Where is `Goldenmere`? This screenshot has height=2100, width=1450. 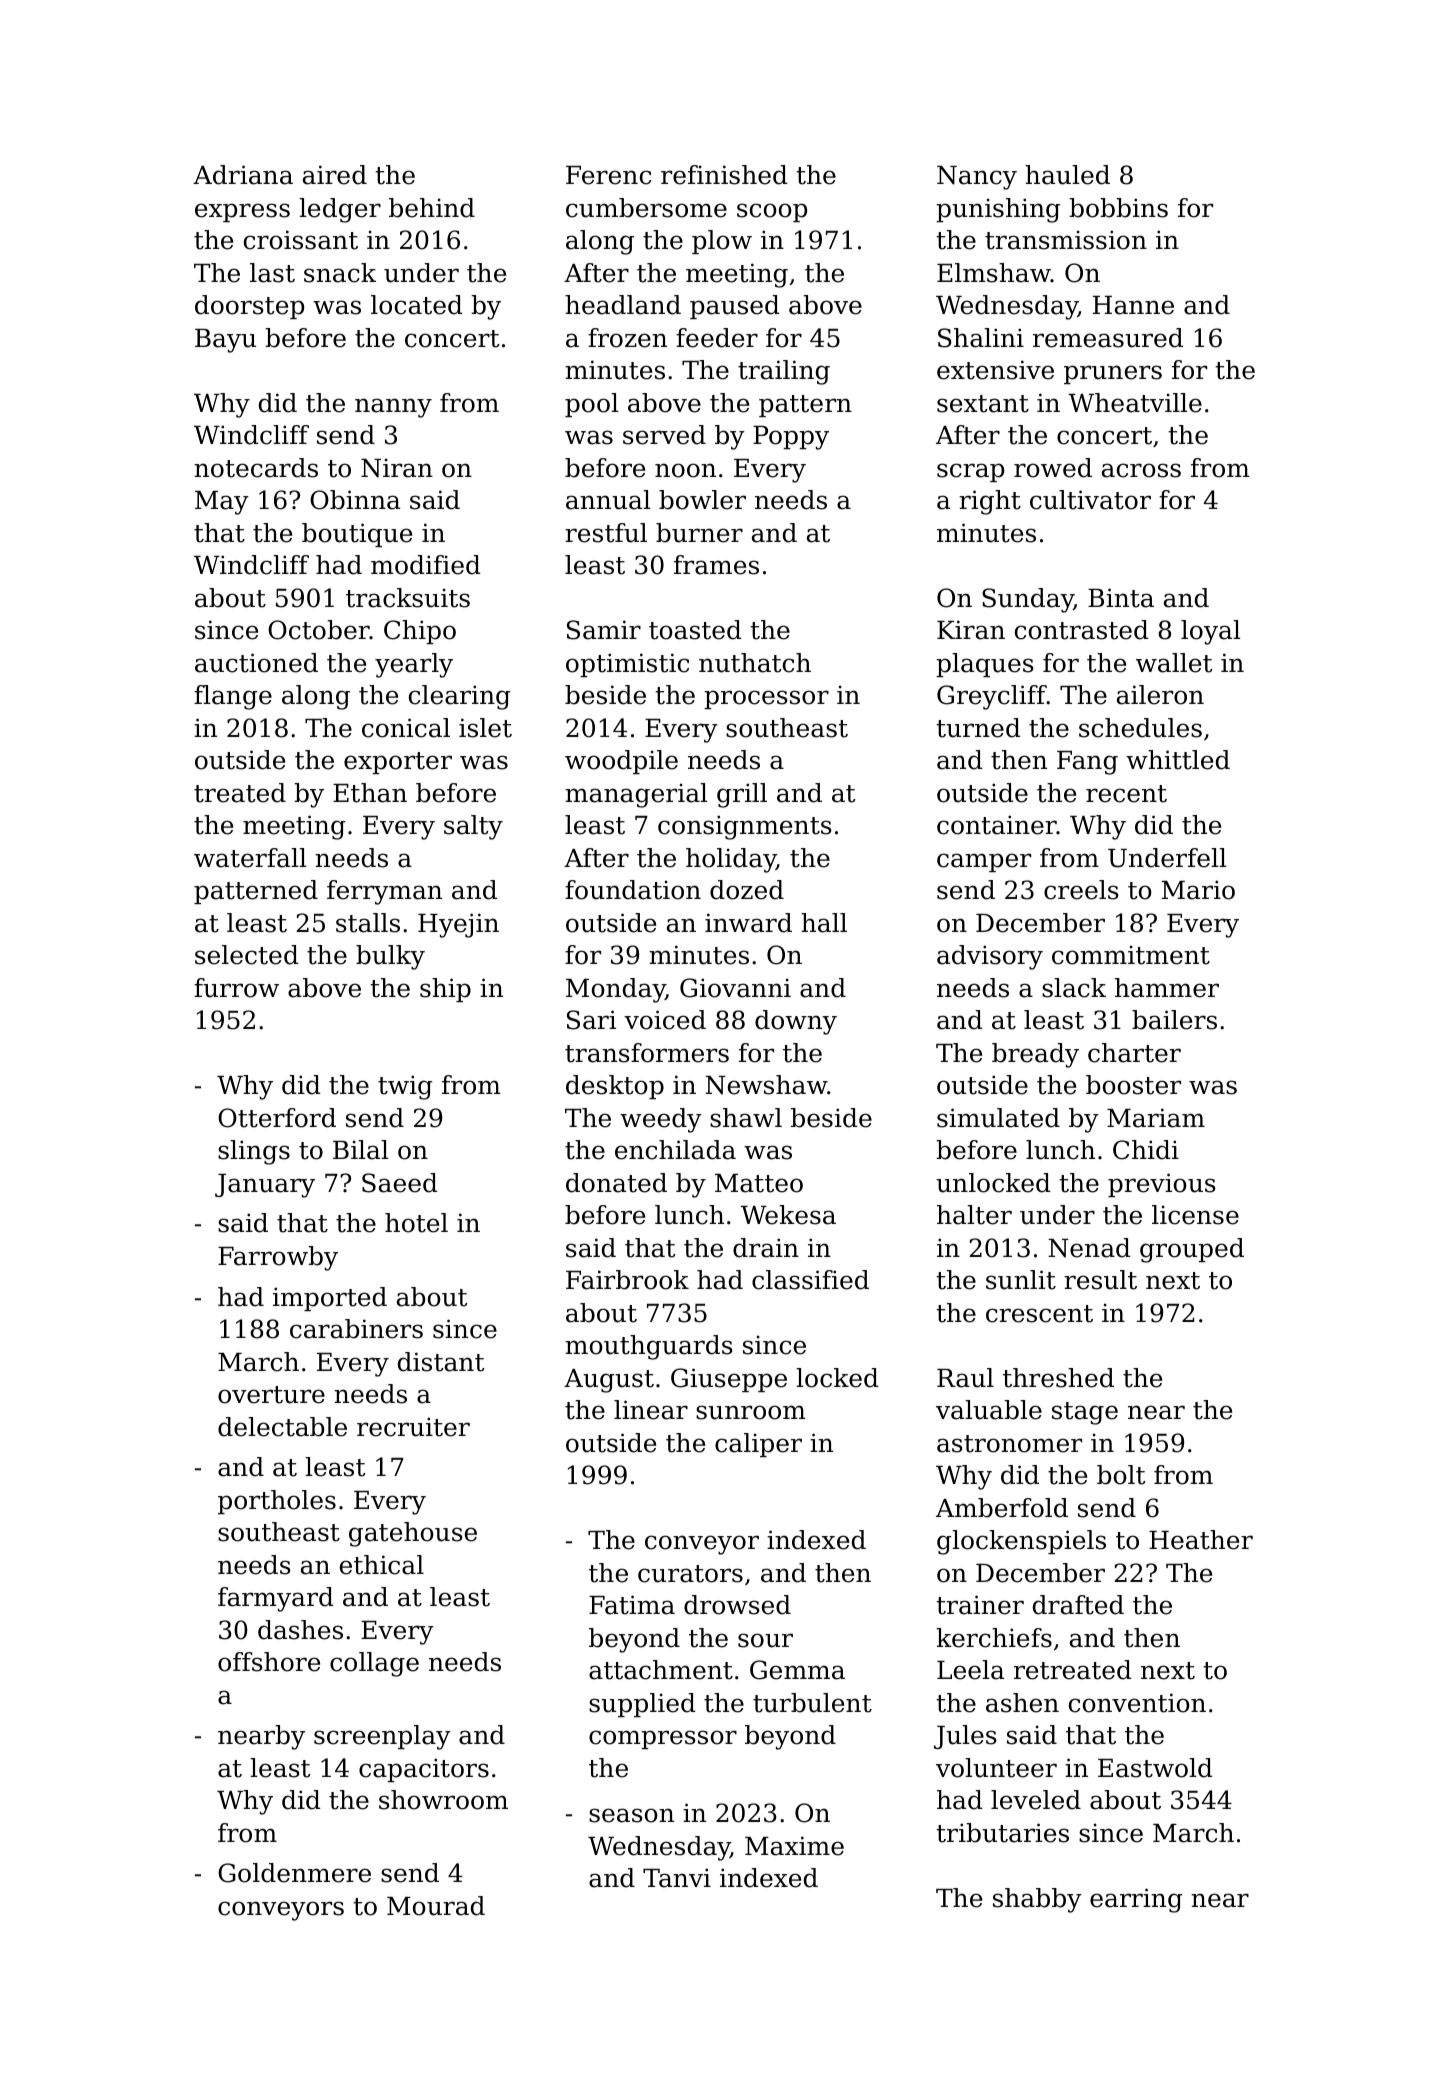
Goldenmere is located at coordinates (294, 1873).
